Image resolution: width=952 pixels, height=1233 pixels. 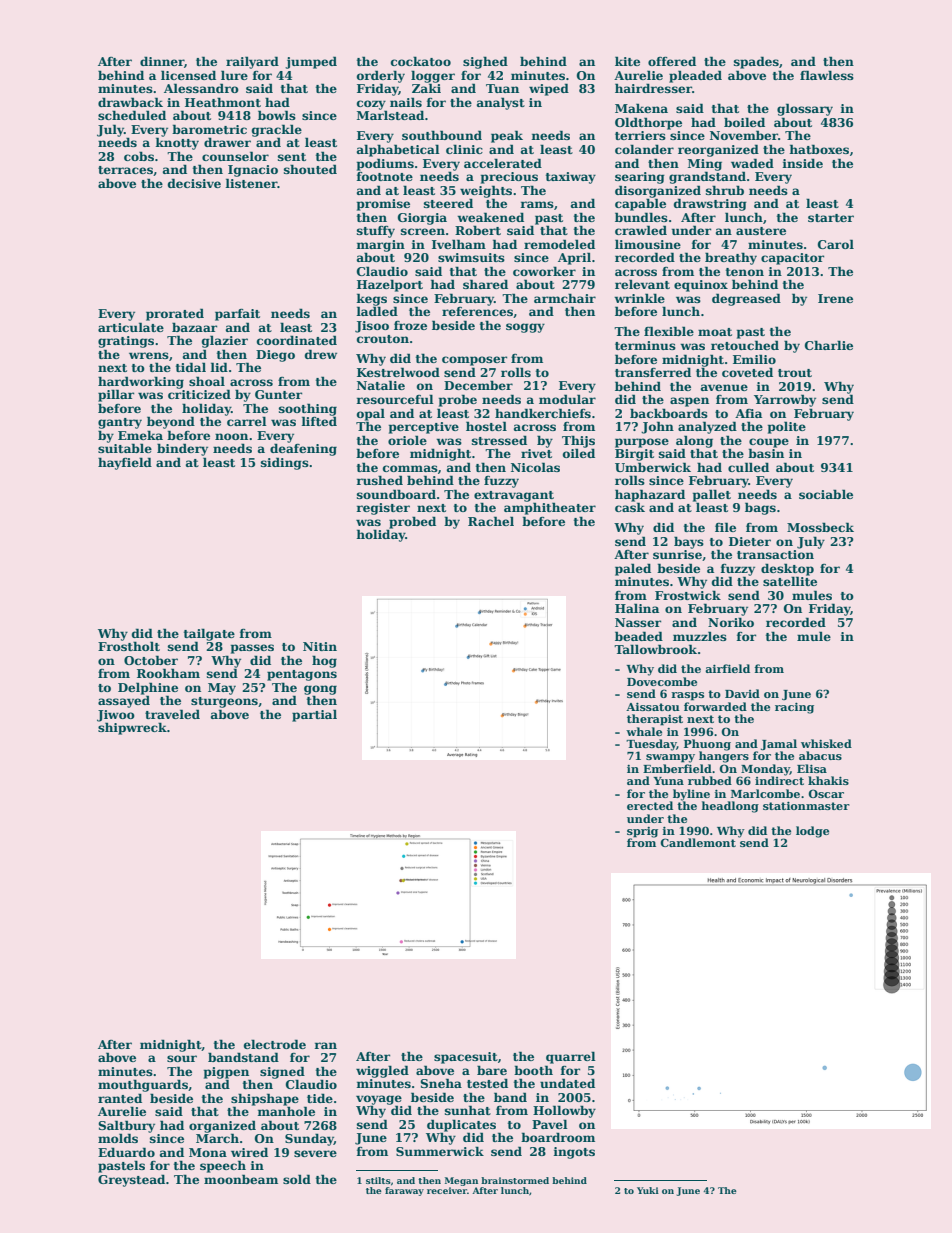 I want to click on faraway, so click(x=404, y=1191).
